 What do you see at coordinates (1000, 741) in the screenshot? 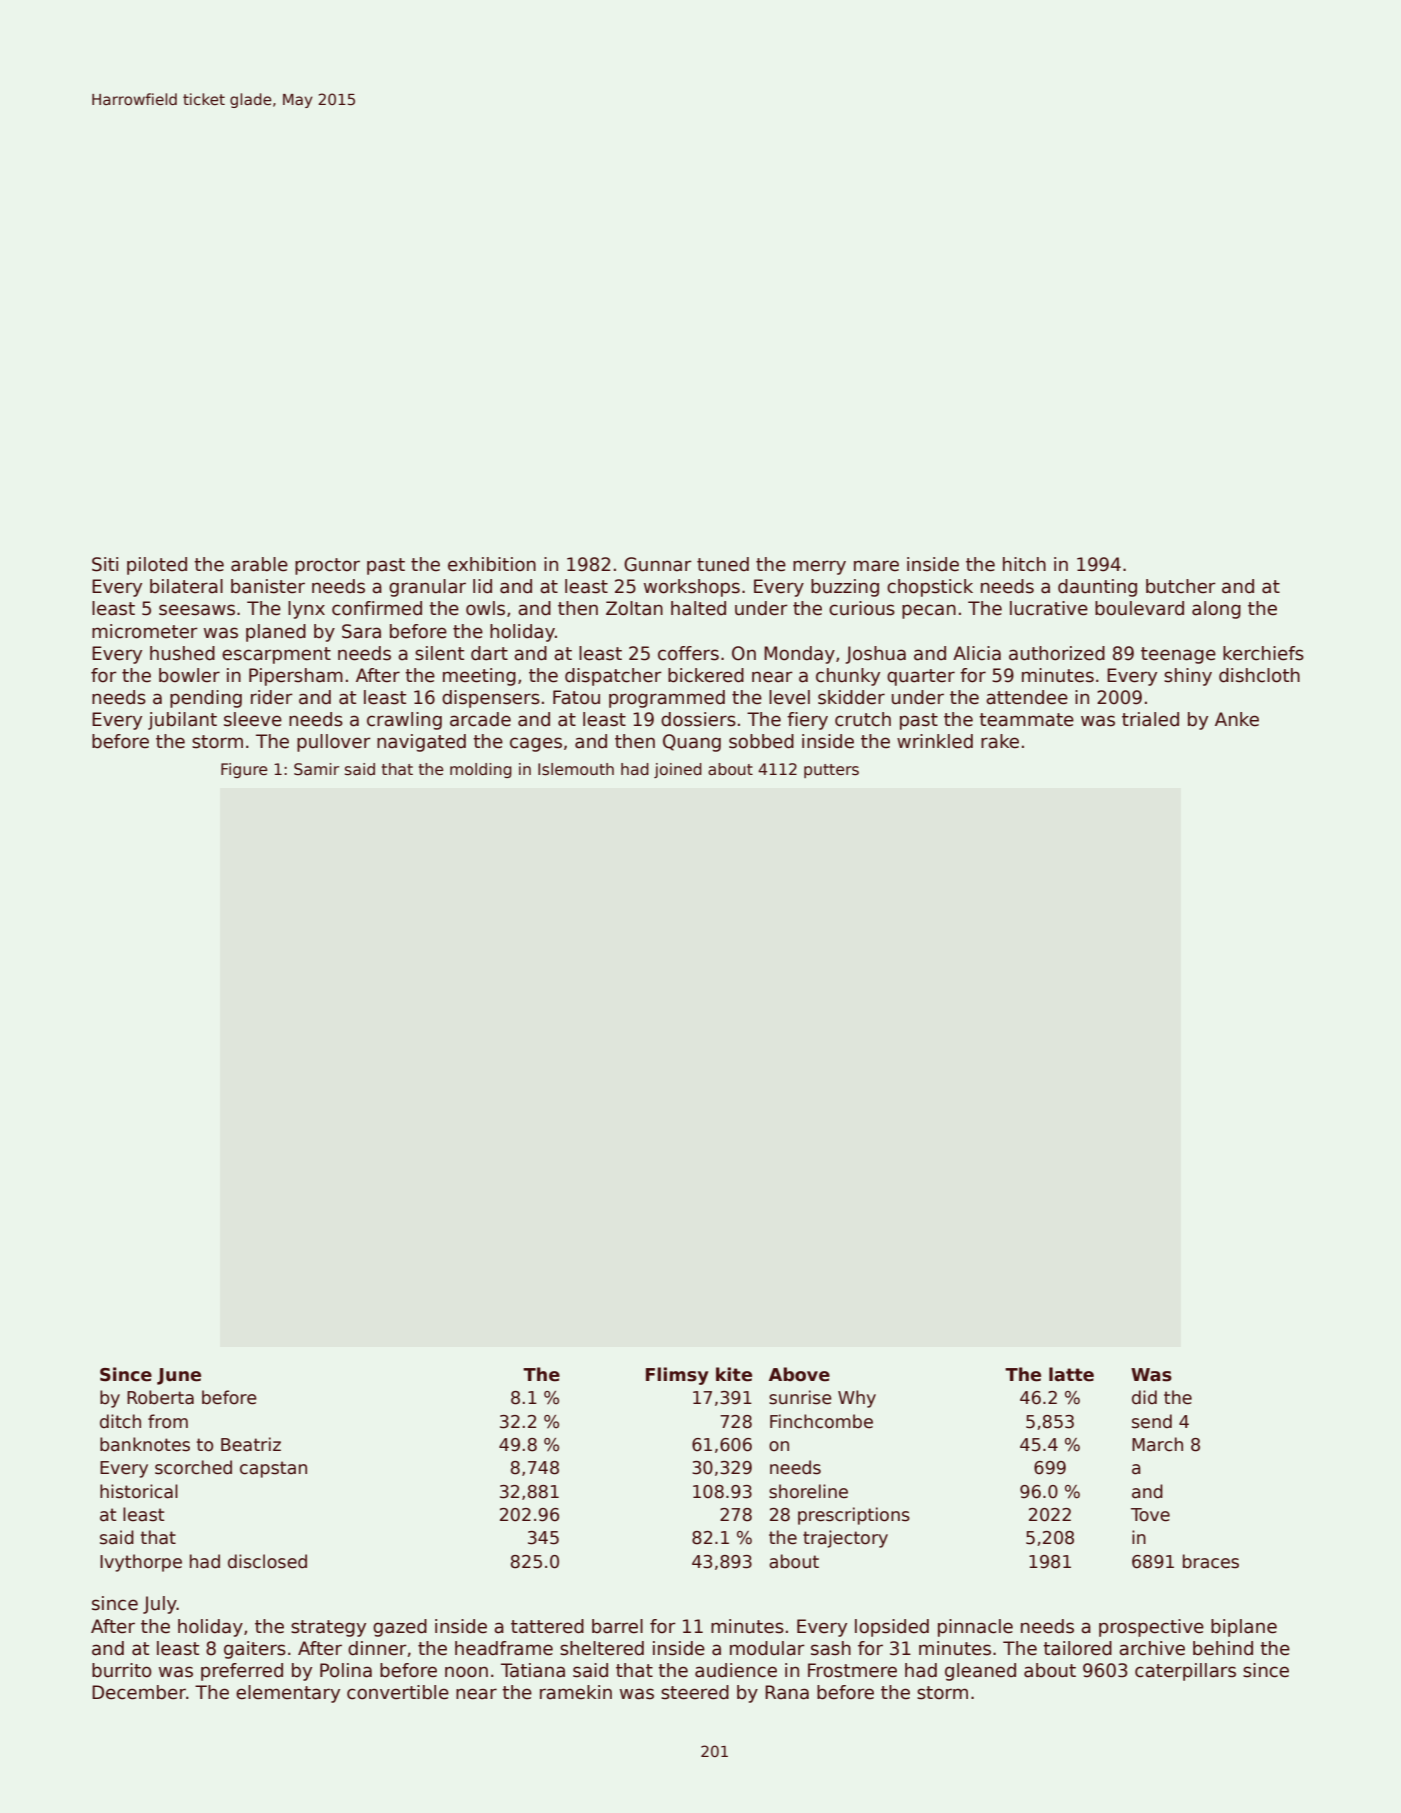
I see `rake` at bounding box center [1000, 741].
